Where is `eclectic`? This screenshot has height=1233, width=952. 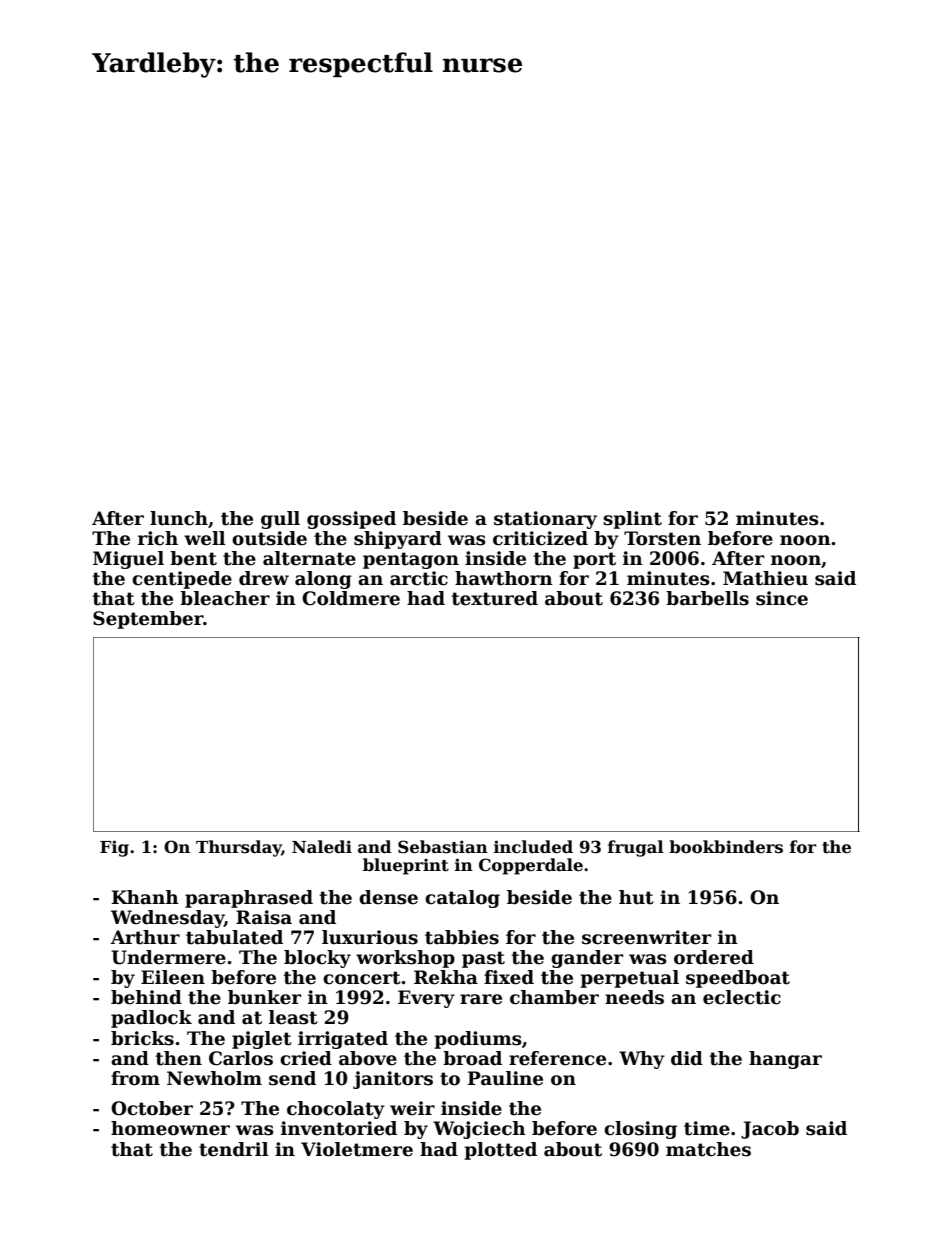 eclectic is located at coordinates (742, 997).
